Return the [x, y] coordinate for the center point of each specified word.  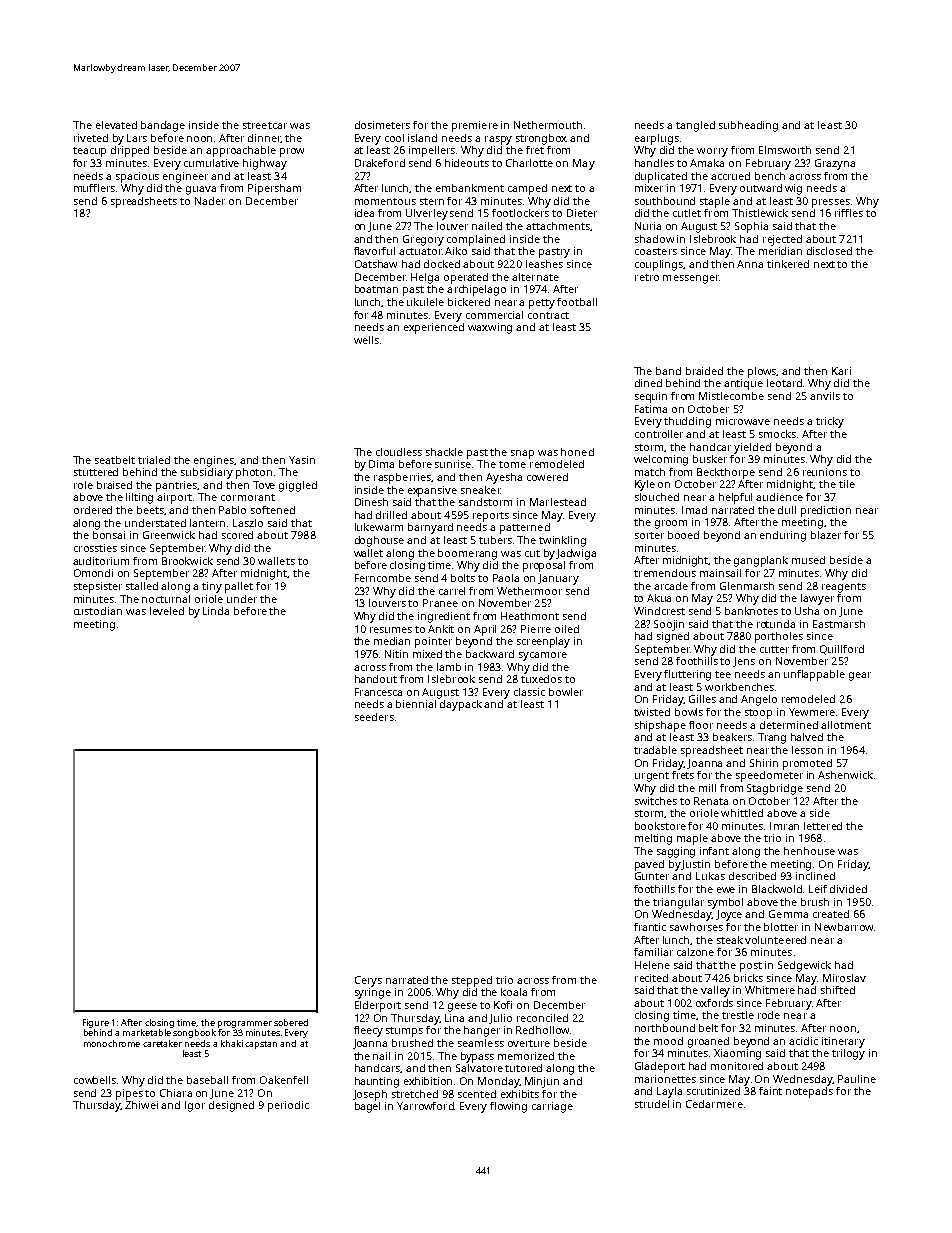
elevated [116, 125]
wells [366, 340]
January [558, 579]
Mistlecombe [731, 396]
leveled [167, 611]
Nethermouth [548, 125]
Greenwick [169, 535]
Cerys [368, 981]
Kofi [503, 1005]
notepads [809, 1092]
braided [704, 371]
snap [522, 454]
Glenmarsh [747, 586]
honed [577, 452]
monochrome [112, 1043]
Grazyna [835, 164]
